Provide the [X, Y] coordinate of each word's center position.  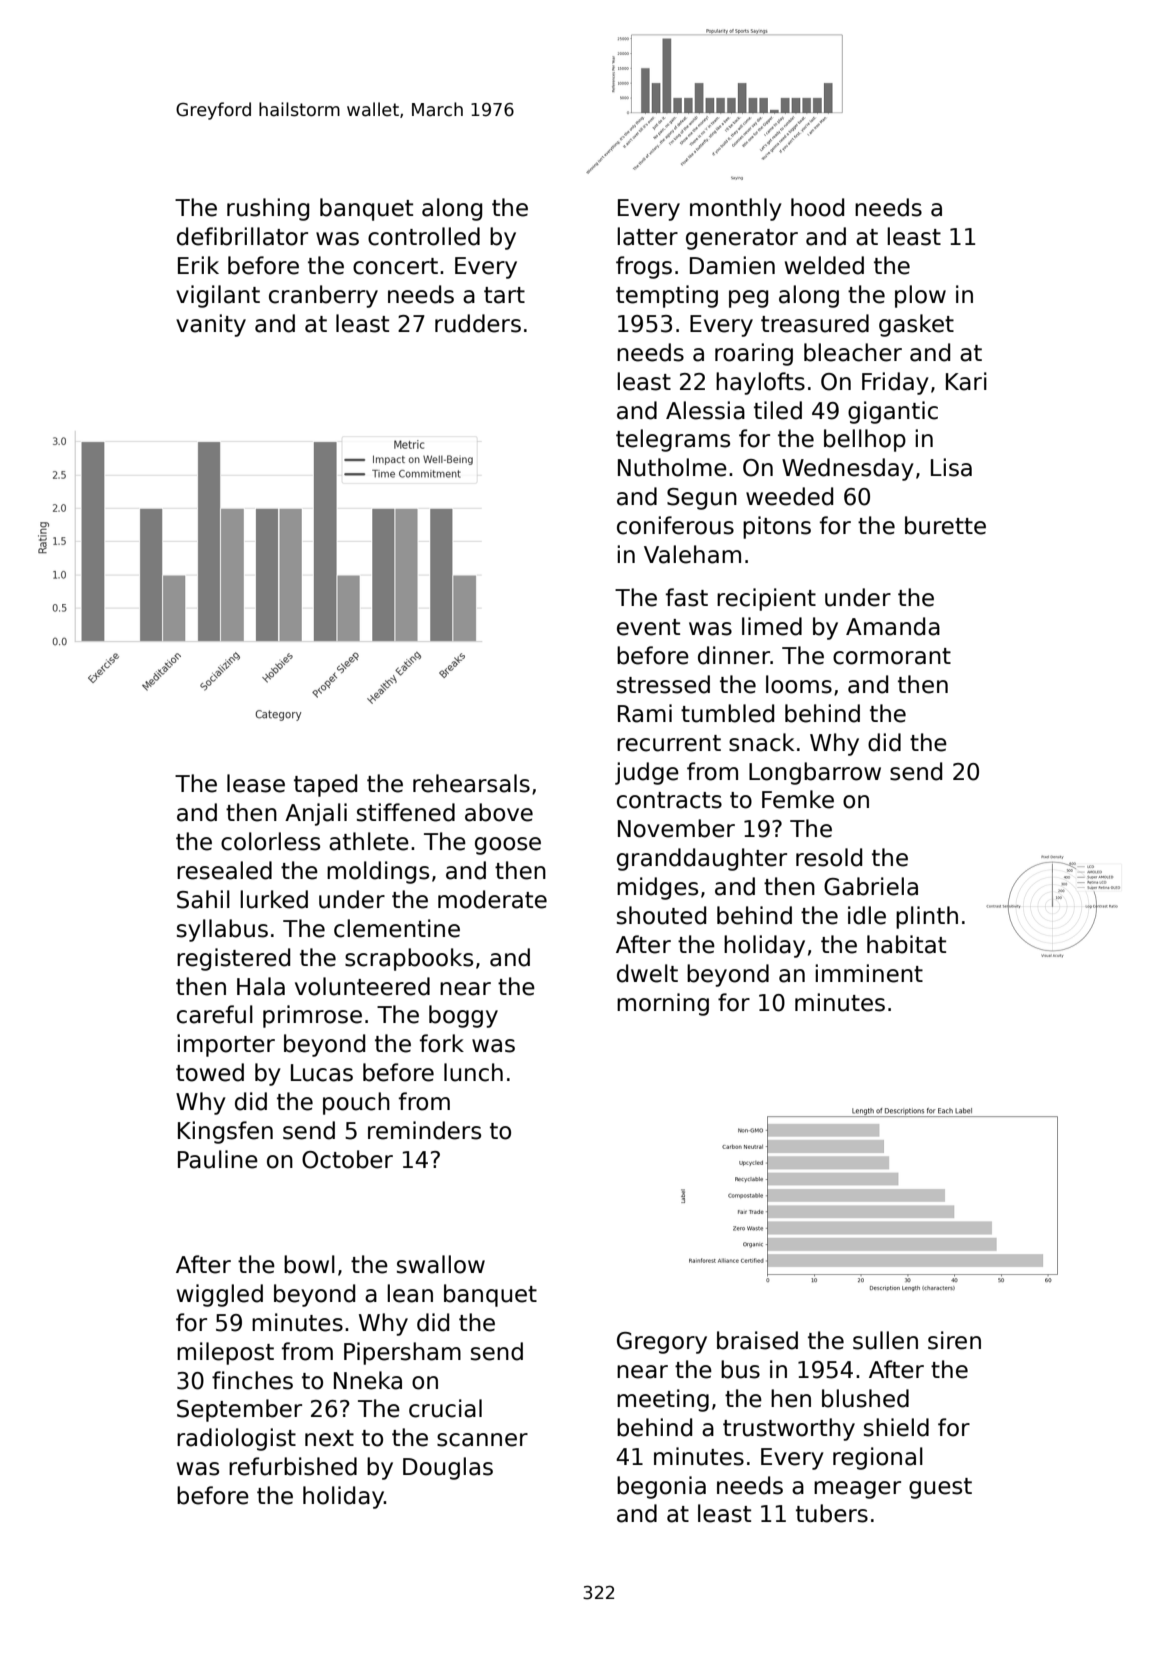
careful [215, 1014]
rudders [478, 323]
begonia [661, 1487]
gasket [916, 325]
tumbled [727, 713]
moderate [492, 899]
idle [867, 915]
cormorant [892, 656]
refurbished [293, 1466]
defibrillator [242, 236]
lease [256, 783]
